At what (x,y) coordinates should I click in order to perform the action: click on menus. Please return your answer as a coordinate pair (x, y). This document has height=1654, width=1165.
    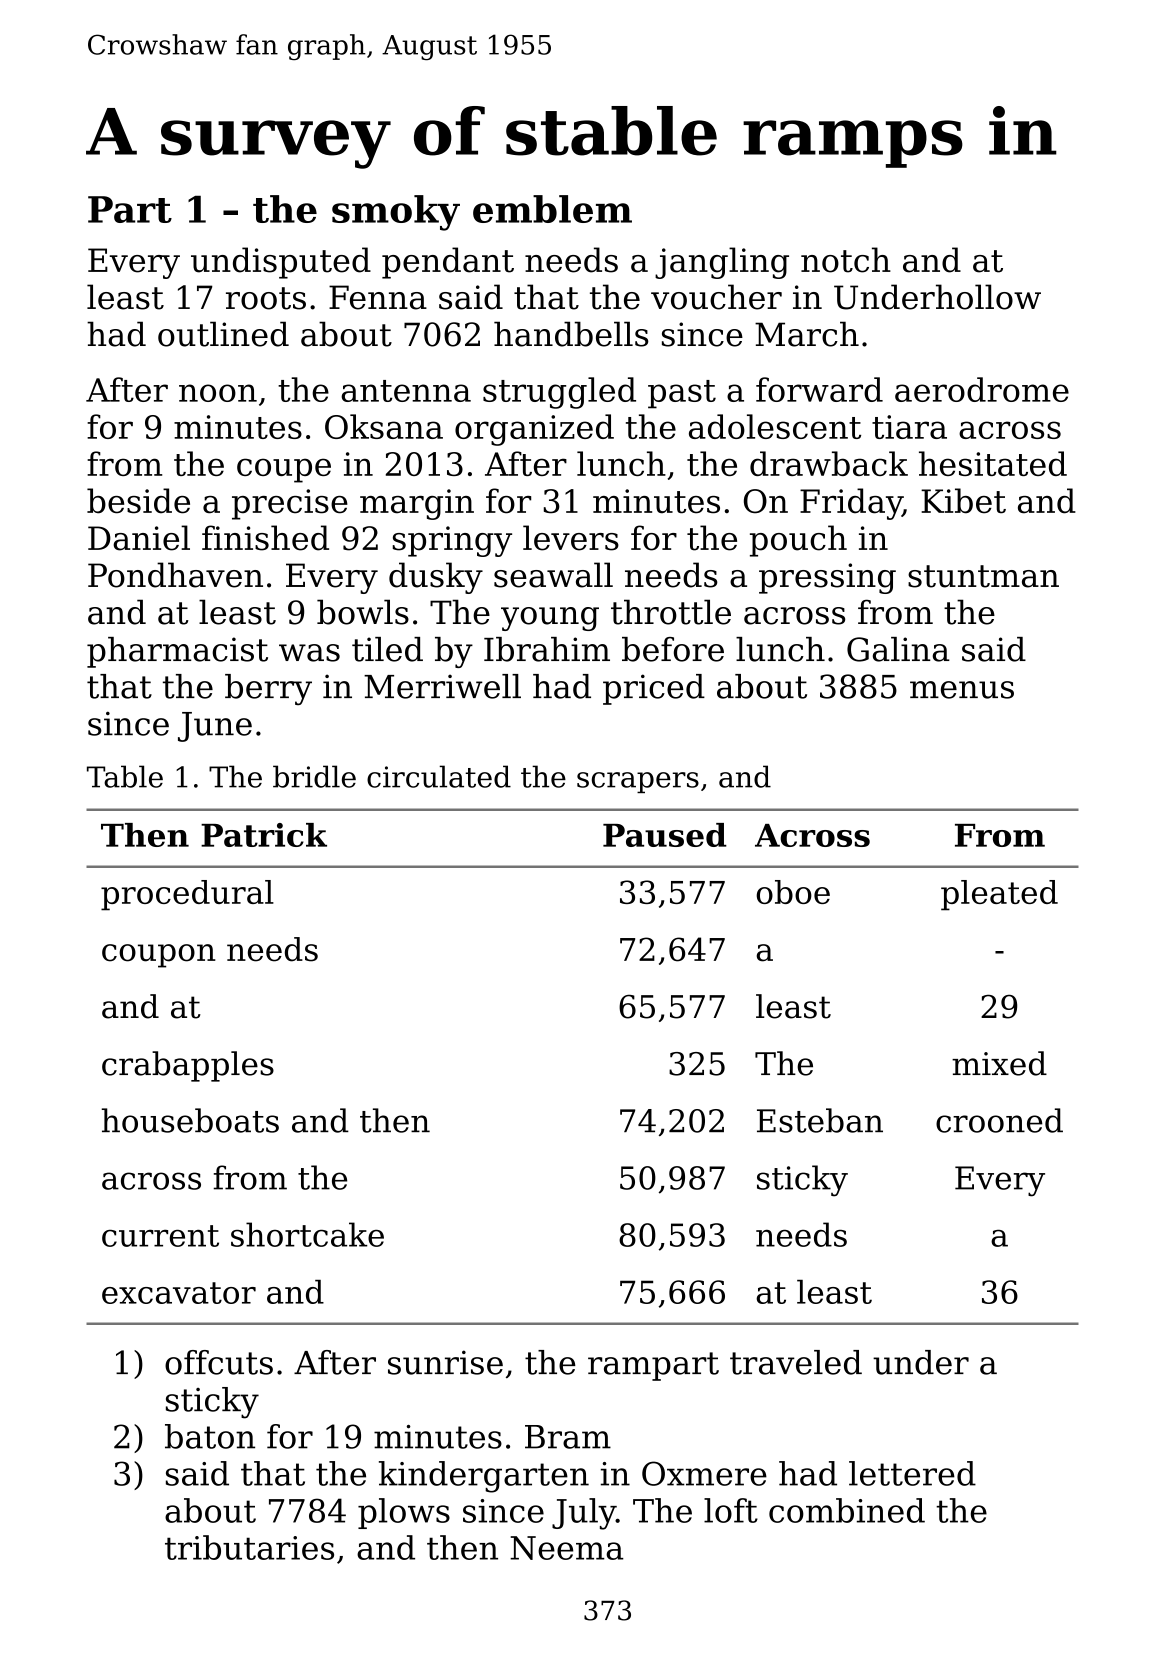
    Looking at the image, I should click on (962, 690).
